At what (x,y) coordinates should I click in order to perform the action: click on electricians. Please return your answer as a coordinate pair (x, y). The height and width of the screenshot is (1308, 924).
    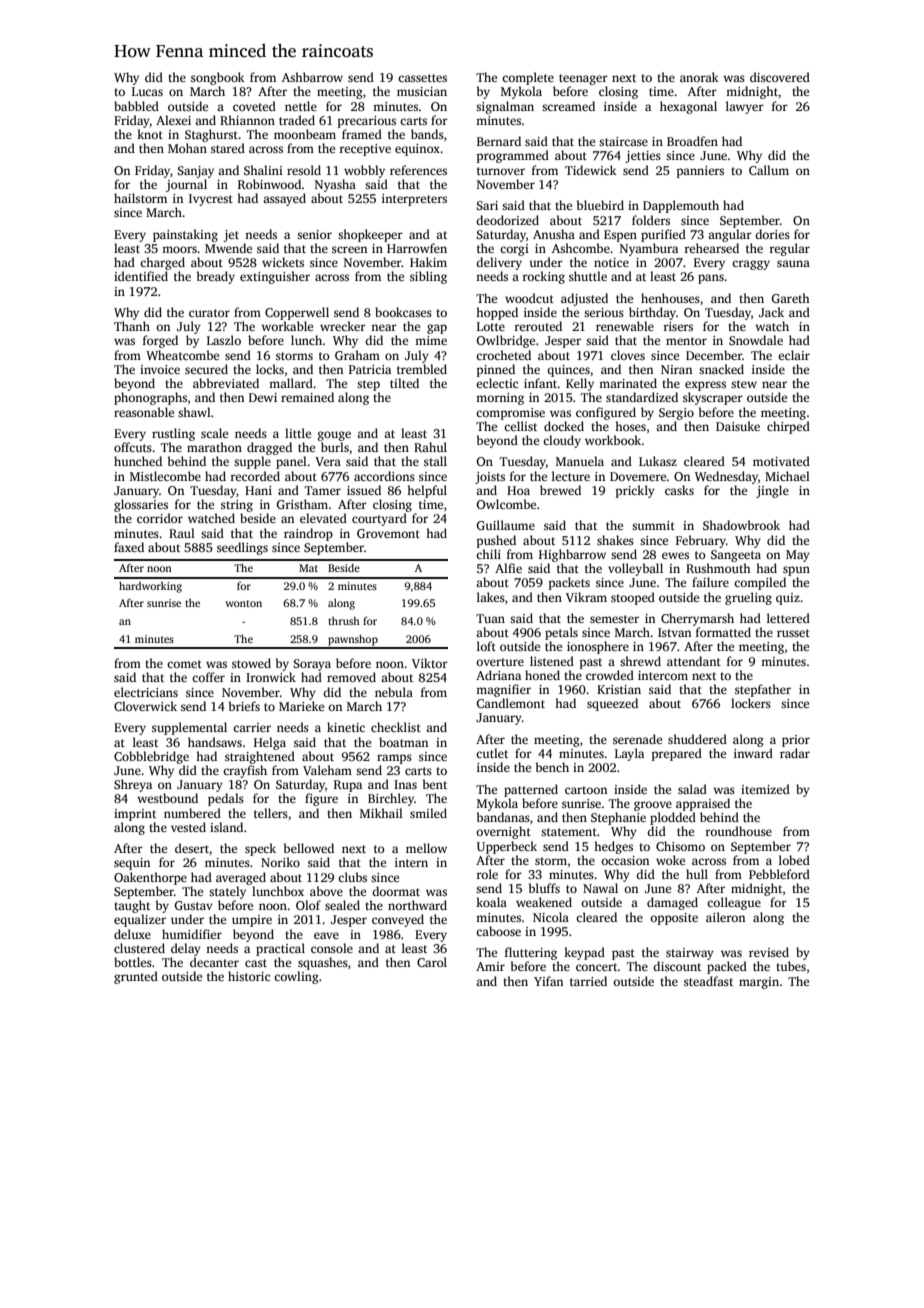
    Looking at the image, I should click on (146, 692).
